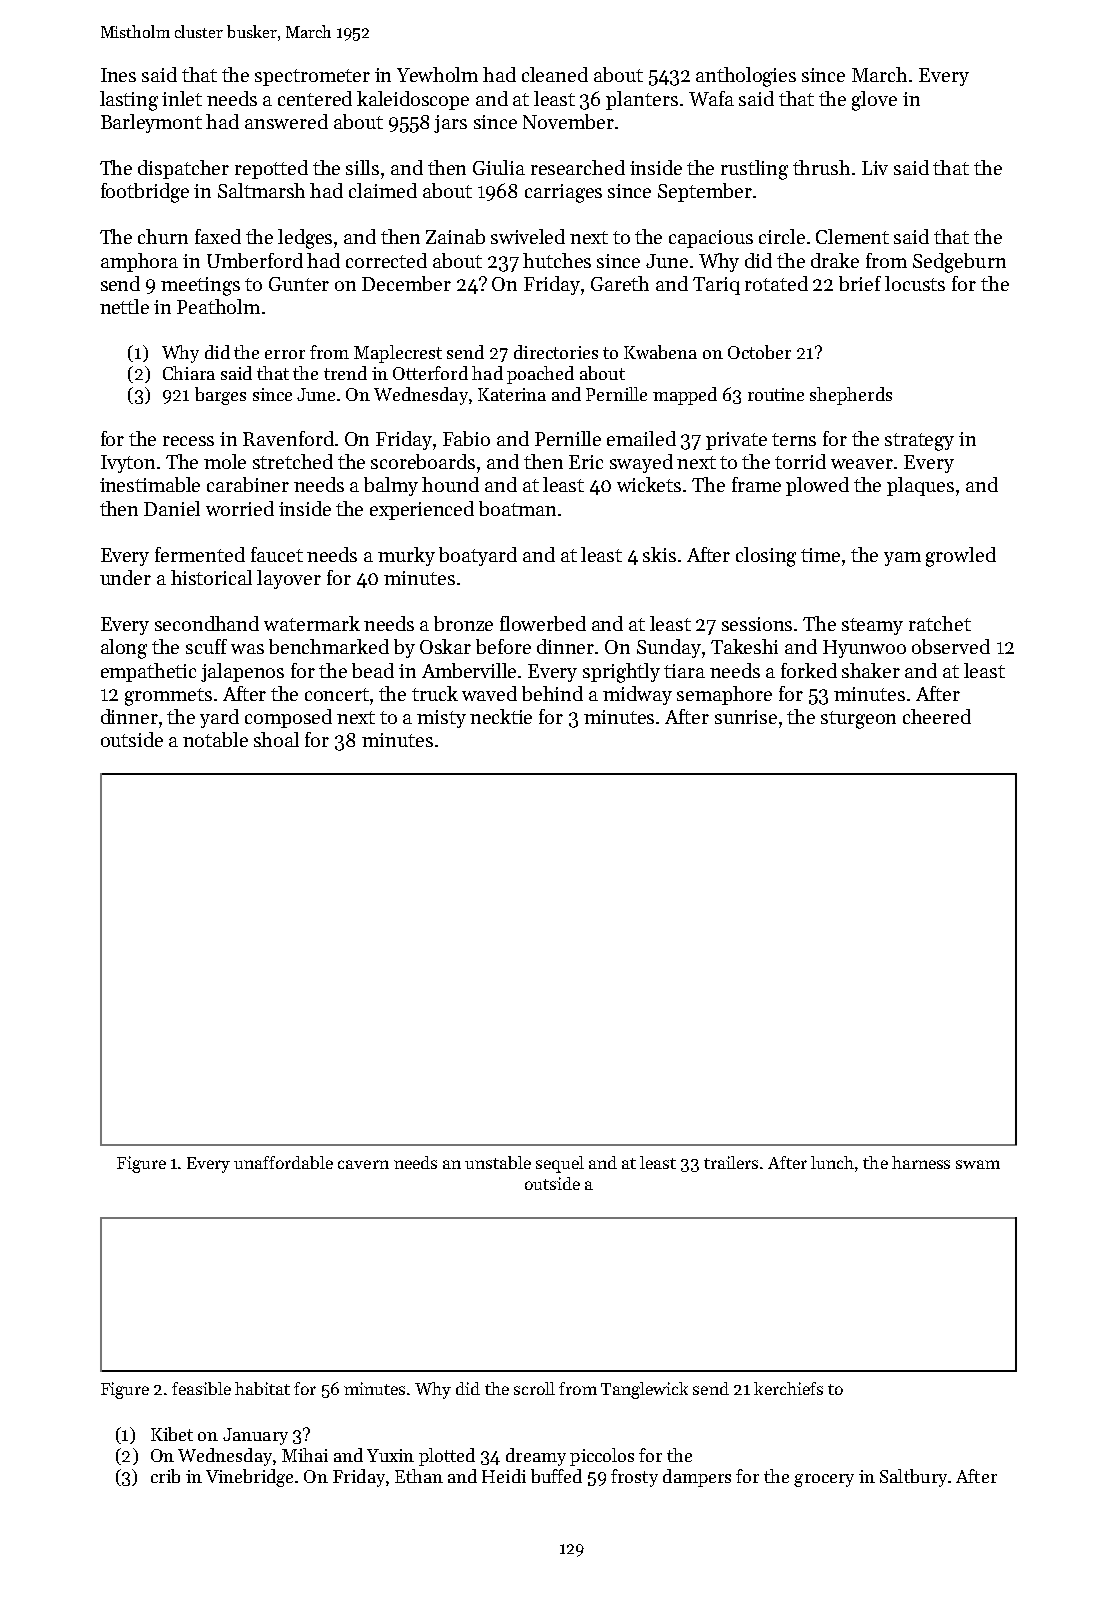 This image has width=1117, height=1617. What do you see at coordinates (283, 1162) in the image?
I see `unaffordable` at bounding box center [283, 1162].
